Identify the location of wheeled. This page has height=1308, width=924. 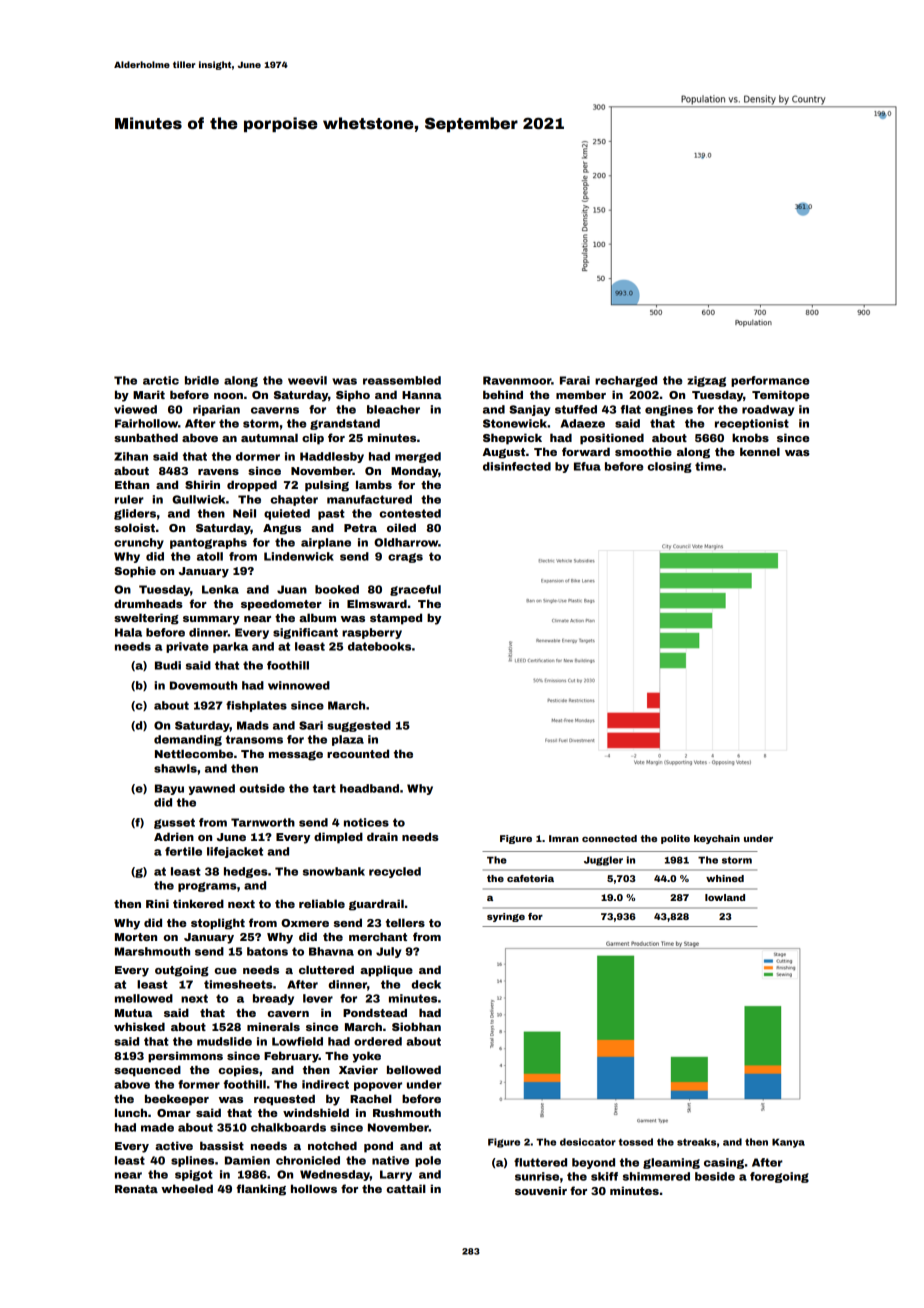
(187, 1188).
